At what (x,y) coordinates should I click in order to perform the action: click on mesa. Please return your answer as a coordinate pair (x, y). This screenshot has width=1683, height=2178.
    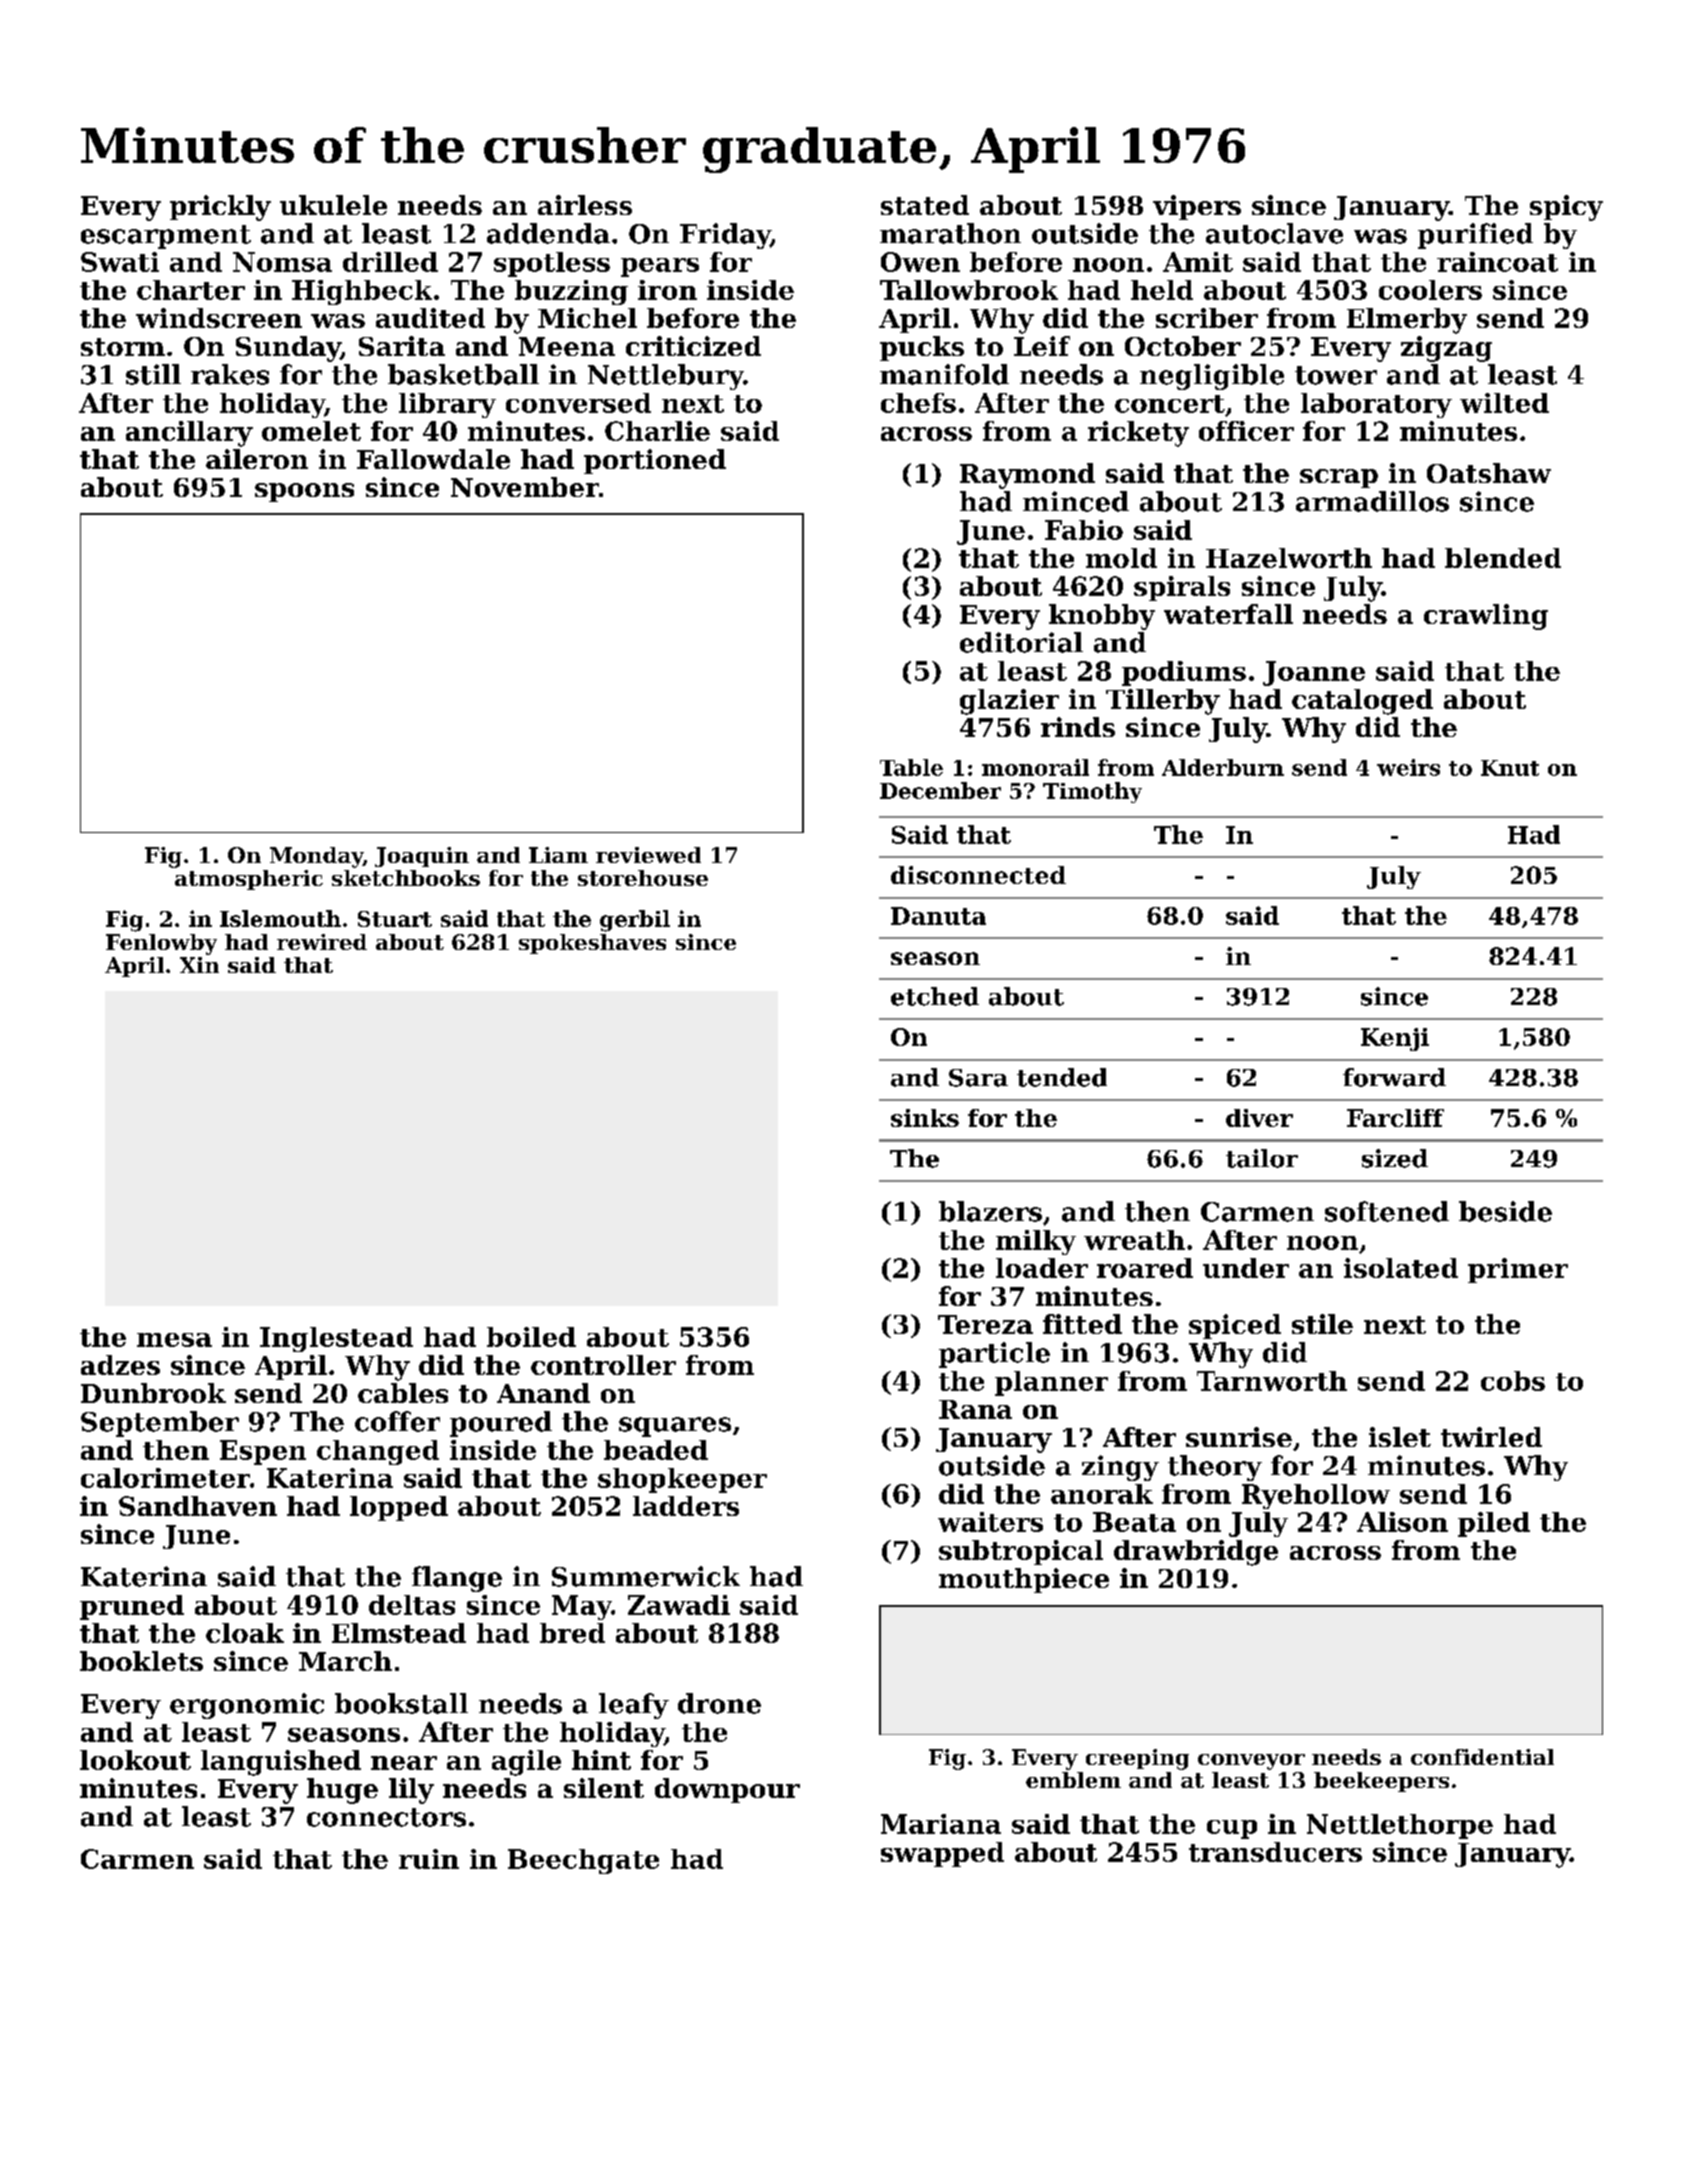
    Looking at the image, I should click on (174, 1340).
